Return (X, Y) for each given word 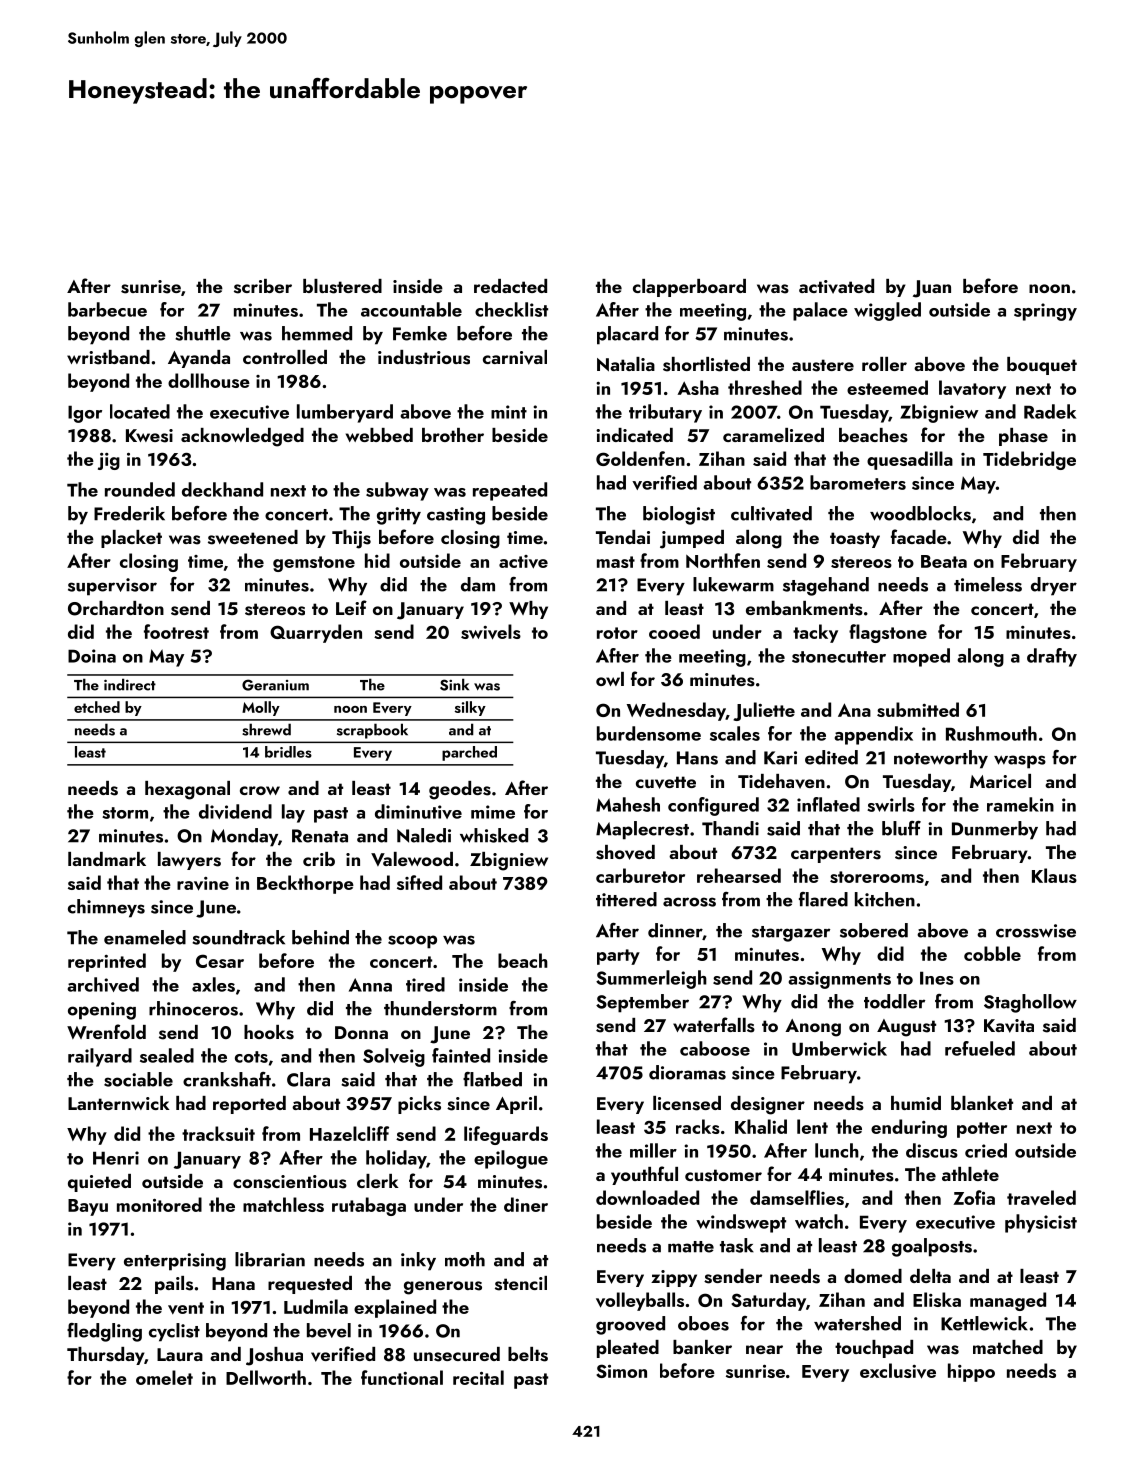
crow (260, 790)
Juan (932, 289)
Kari (780, 758)
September (642, 1003)
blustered (342, 286)
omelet (164, 1377)
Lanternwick (119, 1103)
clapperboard (689, 288)
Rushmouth (991, 733)
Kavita (1009, 1026)
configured (713, 806)
